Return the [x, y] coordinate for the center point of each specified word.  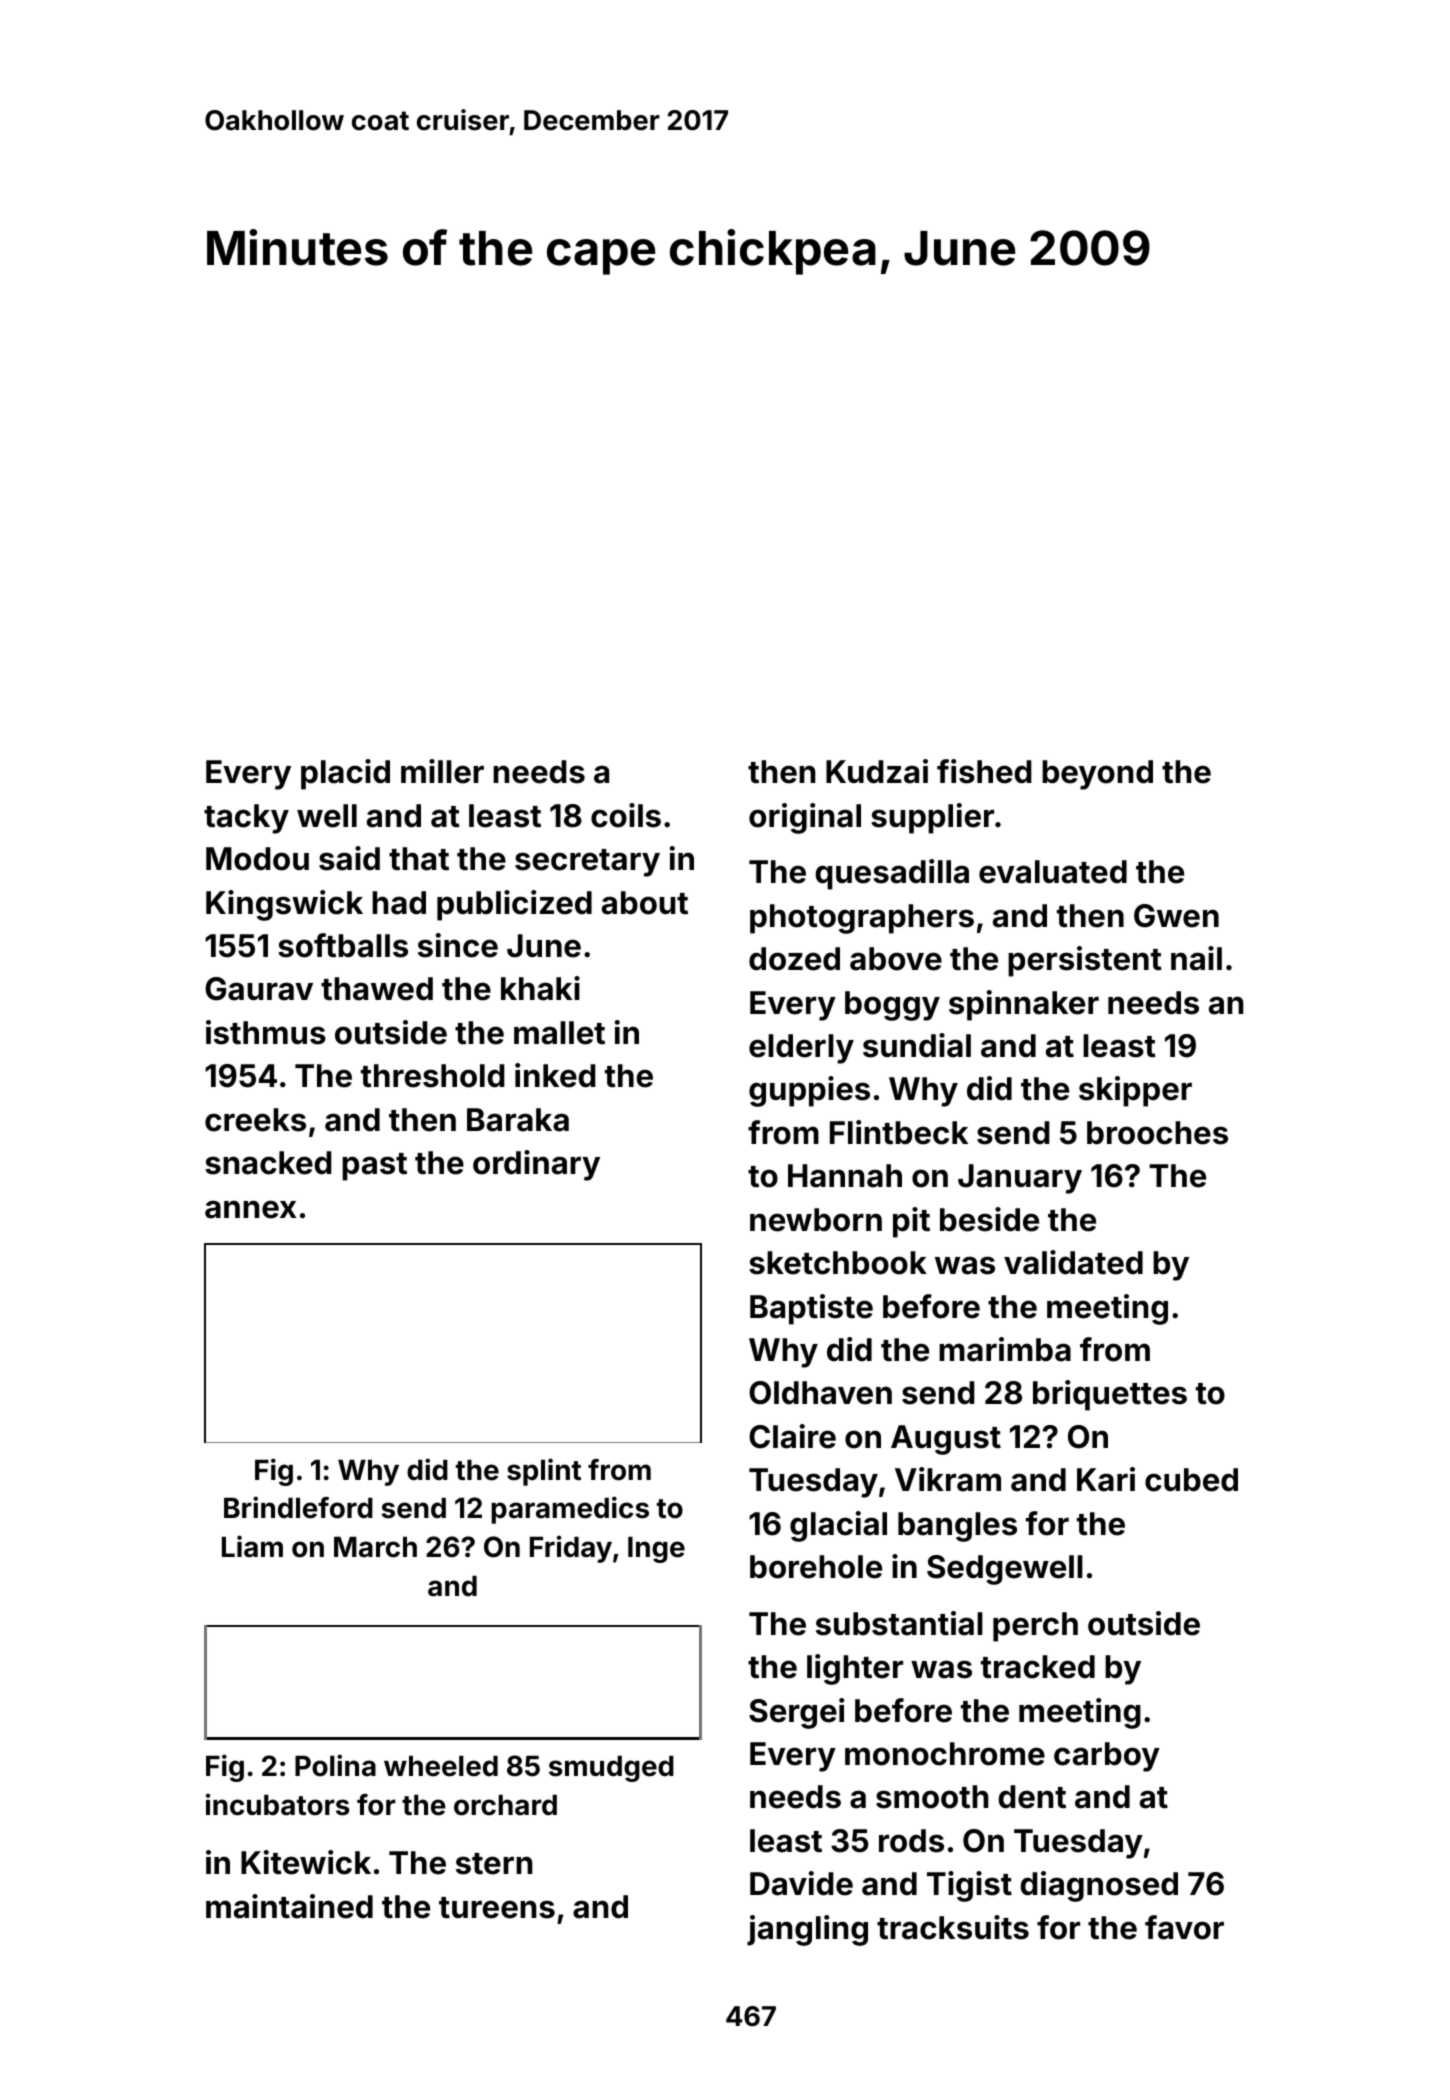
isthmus [266, 1032]
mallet [559, 1033]
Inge [656, 1550]
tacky [246, 819]
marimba [1005, 1349]
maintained [289, 1906]
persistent [1085, 961]
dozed [794, 959]
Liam [252, 1546]
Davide [801, 1883]
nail [1196, 958]
